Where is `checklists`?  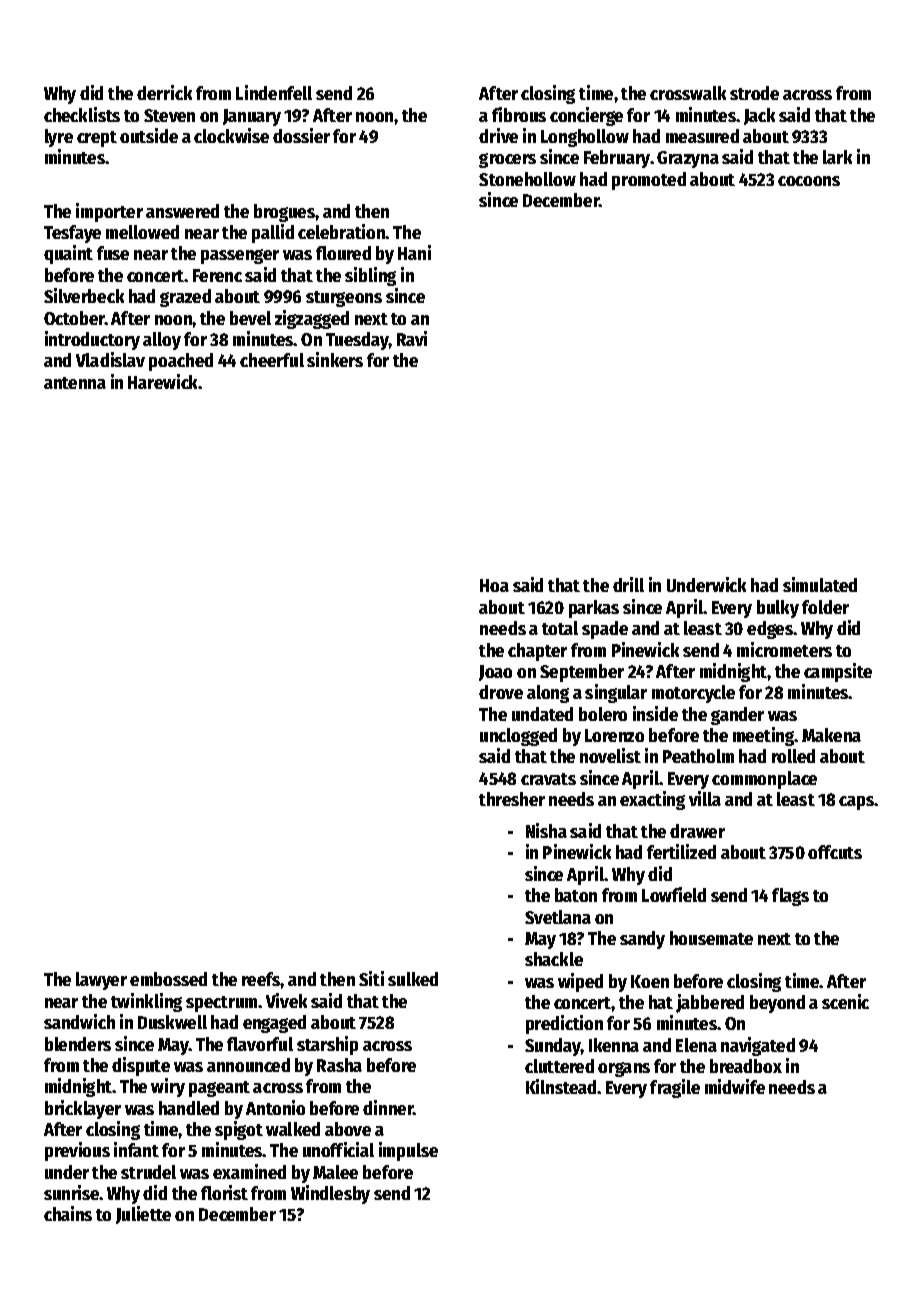 checklists is located at coordinates (82, 114).
